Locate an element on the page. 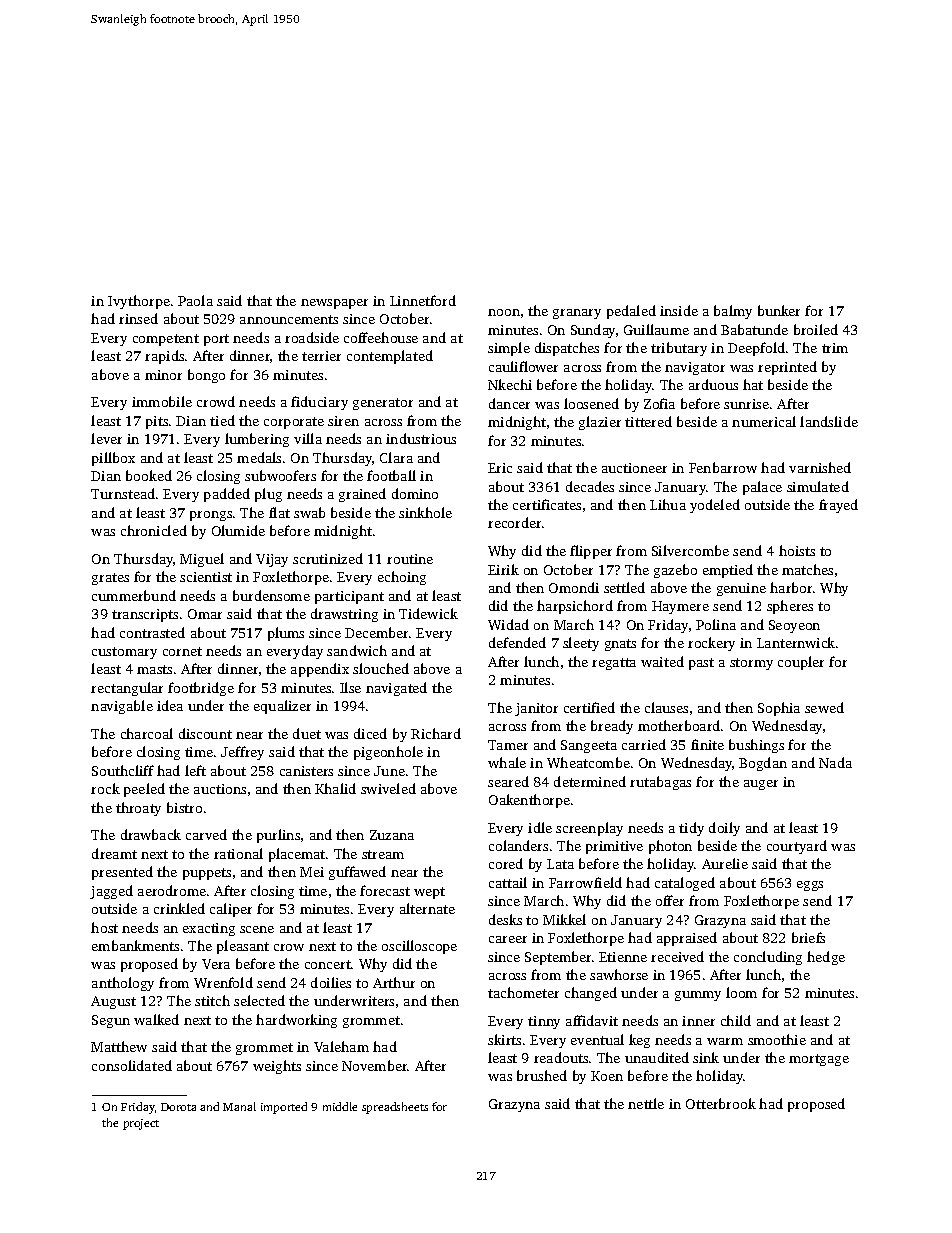 The width and height of the page is (952, 1233). Matthew is located at coordinates (119, 1046).
